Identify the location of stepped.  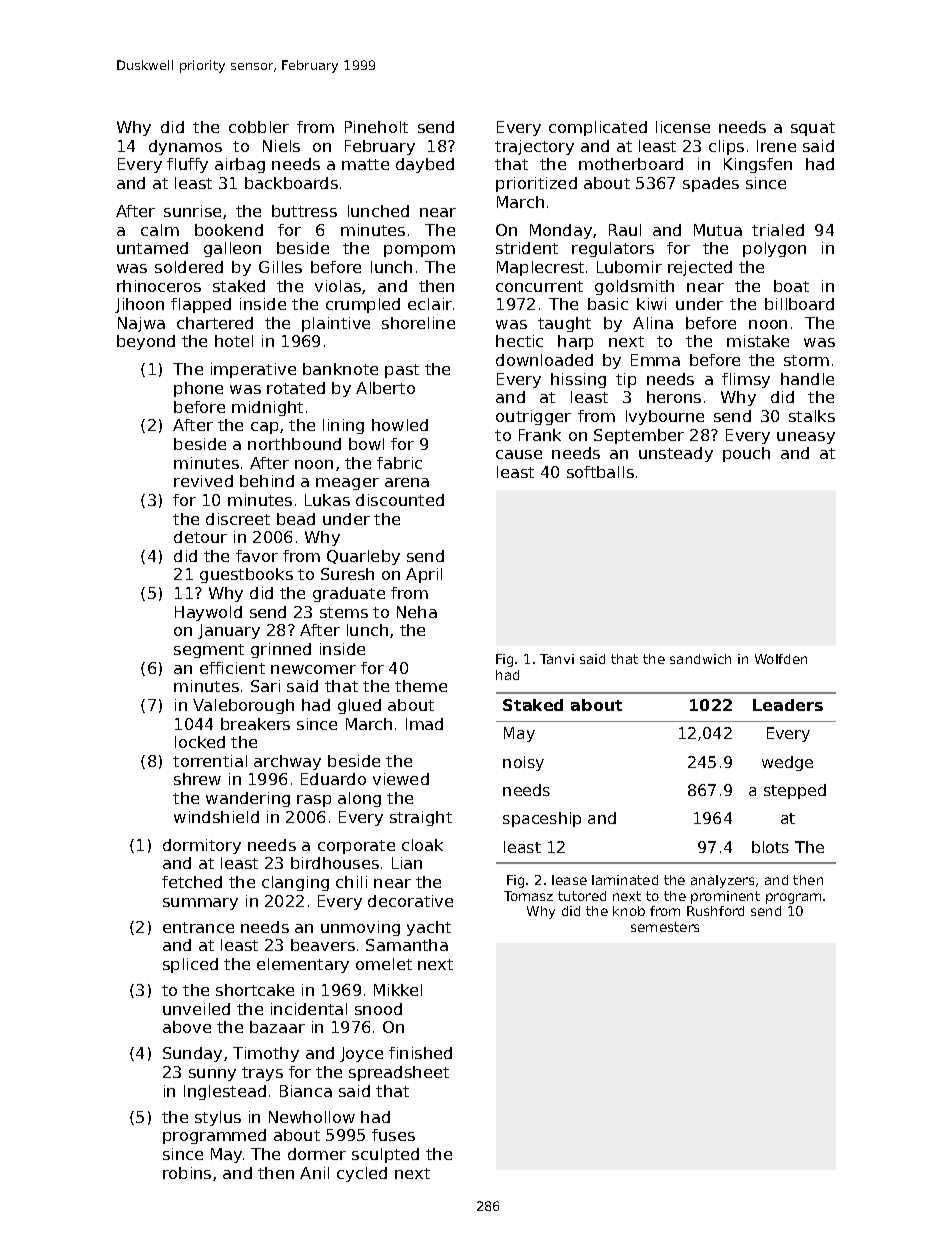
(795, 791).
